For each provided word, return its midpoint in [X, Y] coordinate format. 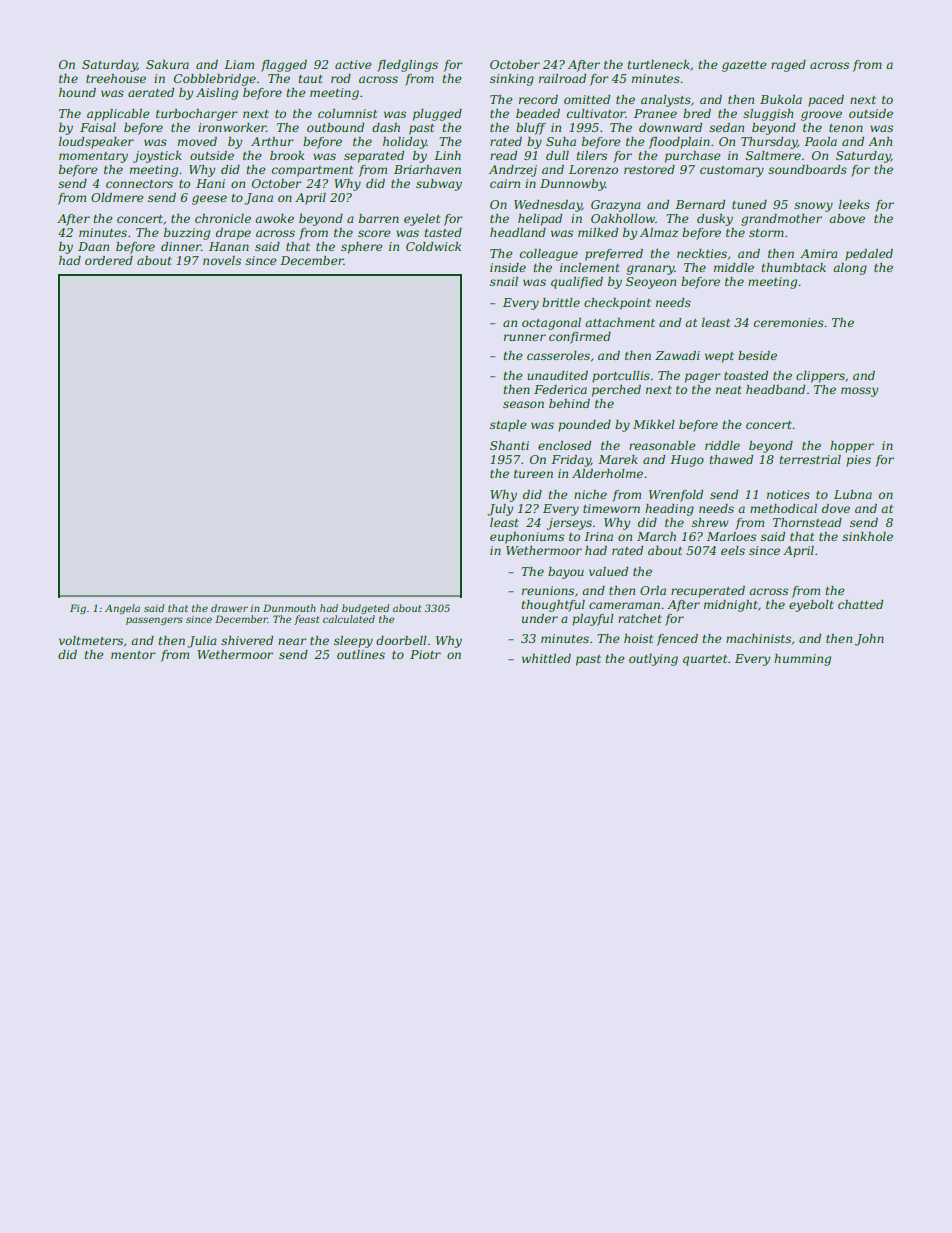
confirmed [580, 338]
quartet [705, 660]
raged [788, 66]
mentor [133, 655]
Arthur [272, 141]
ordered [109, 260]
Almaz [659, 232]
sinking [512, 80]
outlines [361, 654]
